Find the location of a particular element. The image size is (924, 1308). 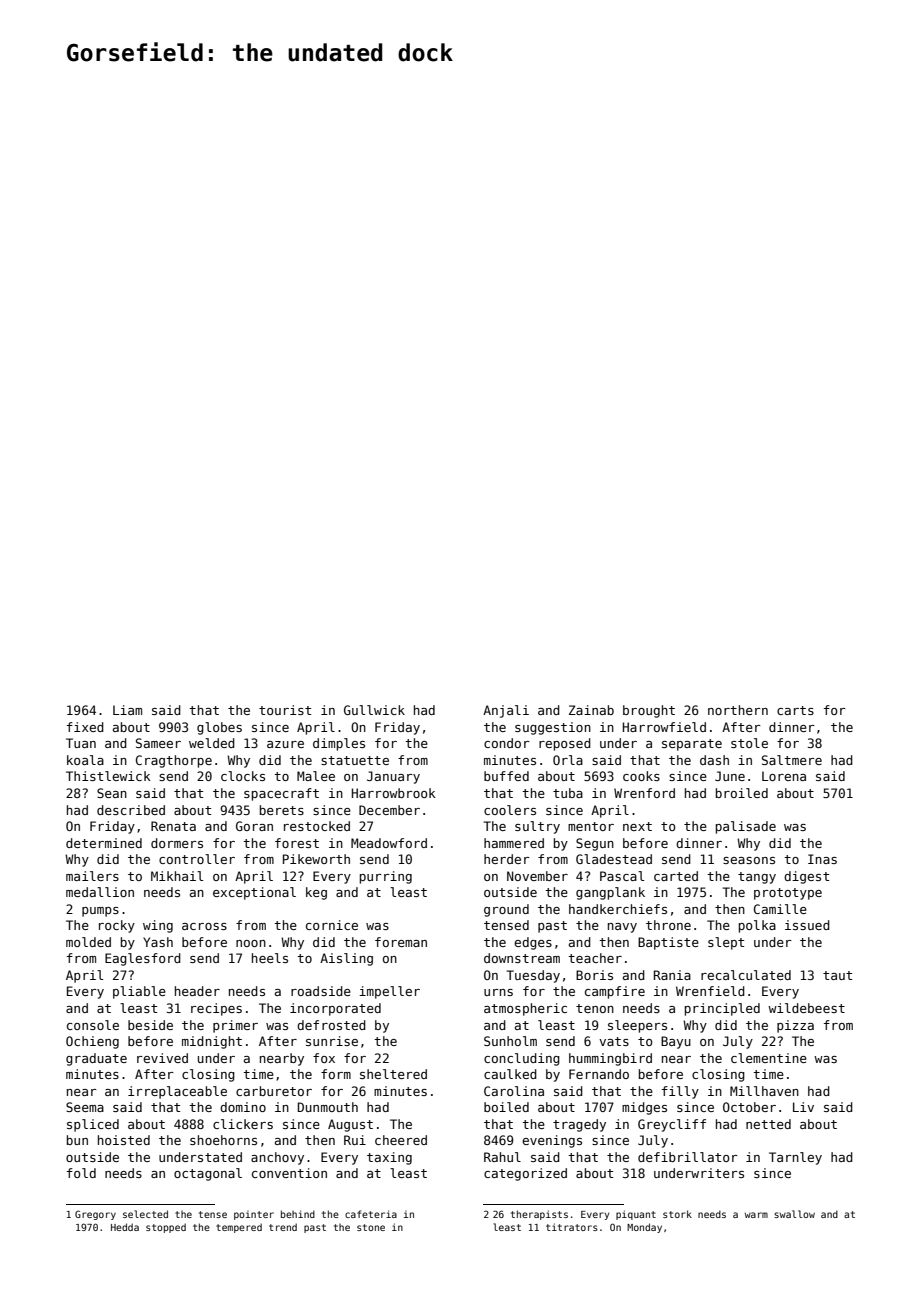

anchovy is located at coordinates (277, 1158).
